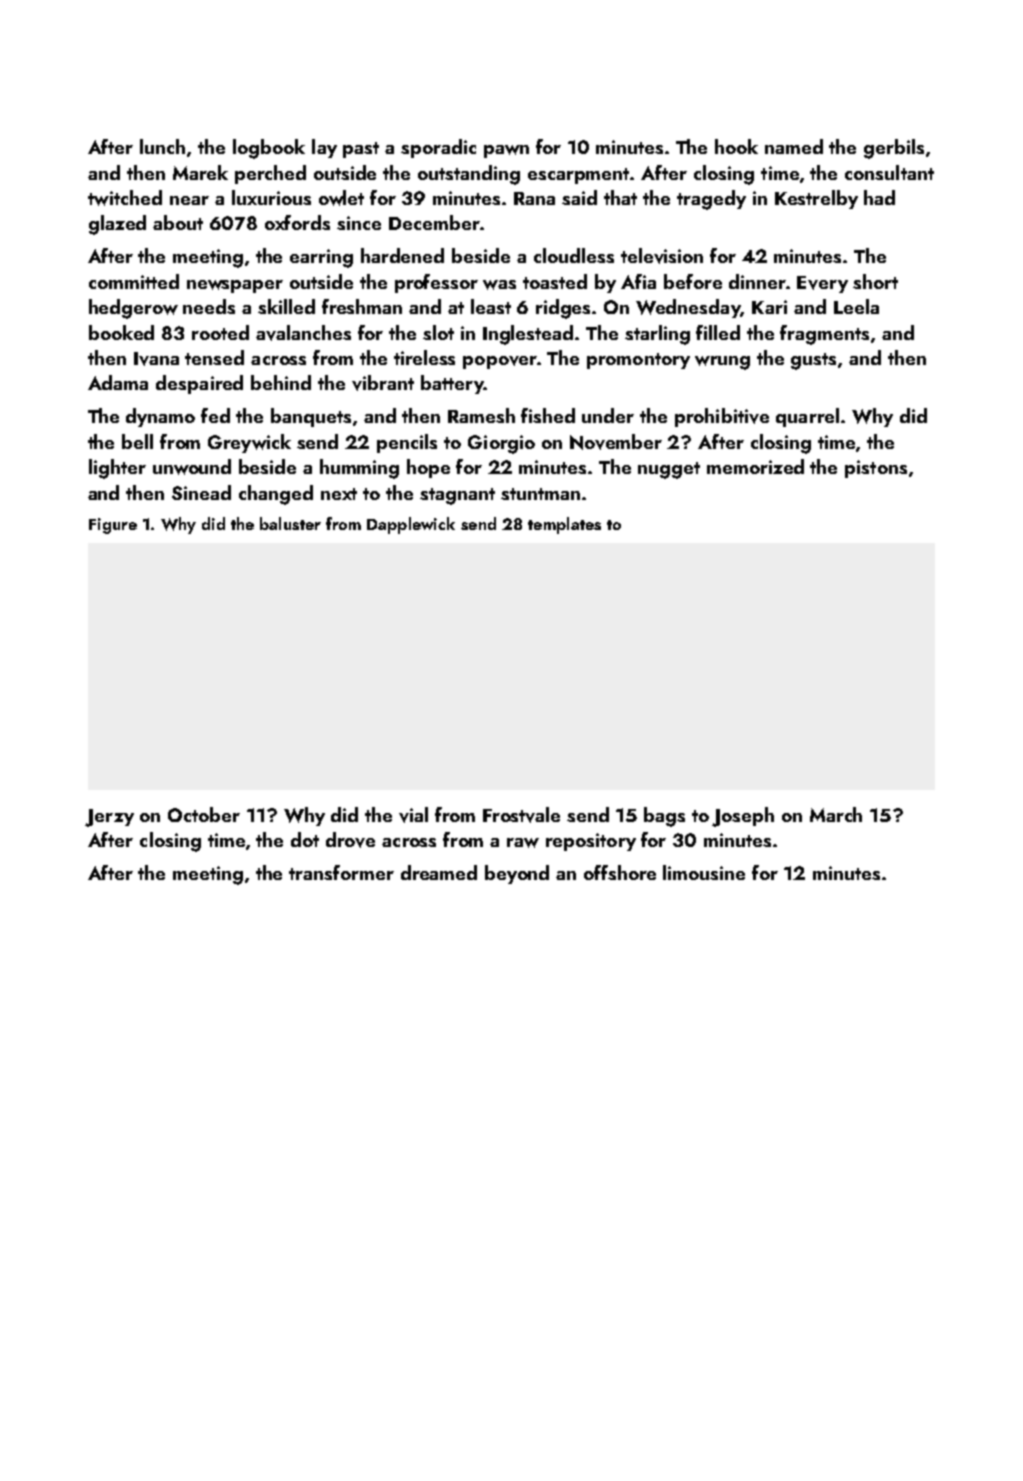 Image resolution: width=1023 pixels, height=1481 pixels. I want to click on gerbils, so click(894, 149).
